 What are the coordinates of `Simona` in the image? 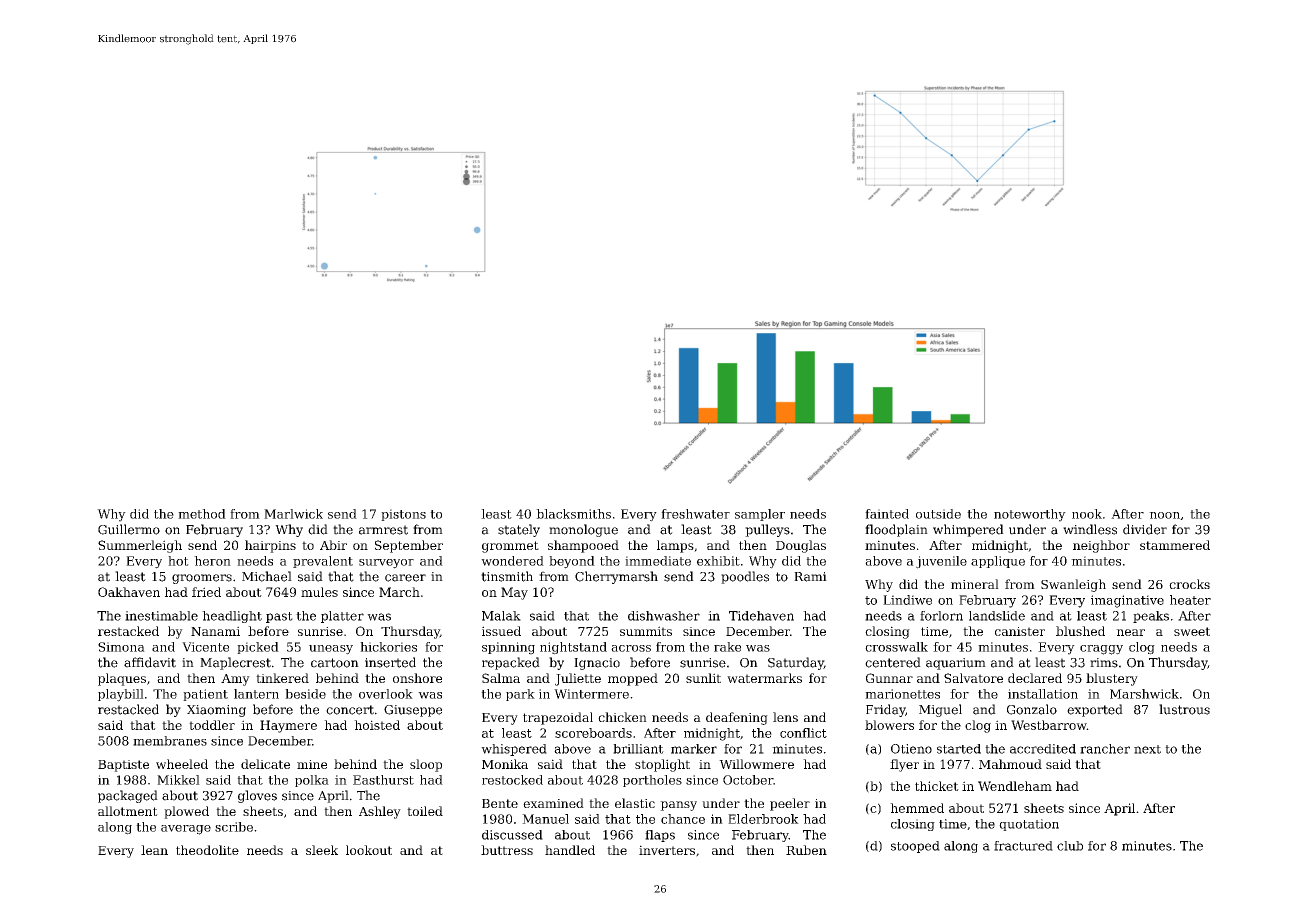 It's located at (121, 647).
